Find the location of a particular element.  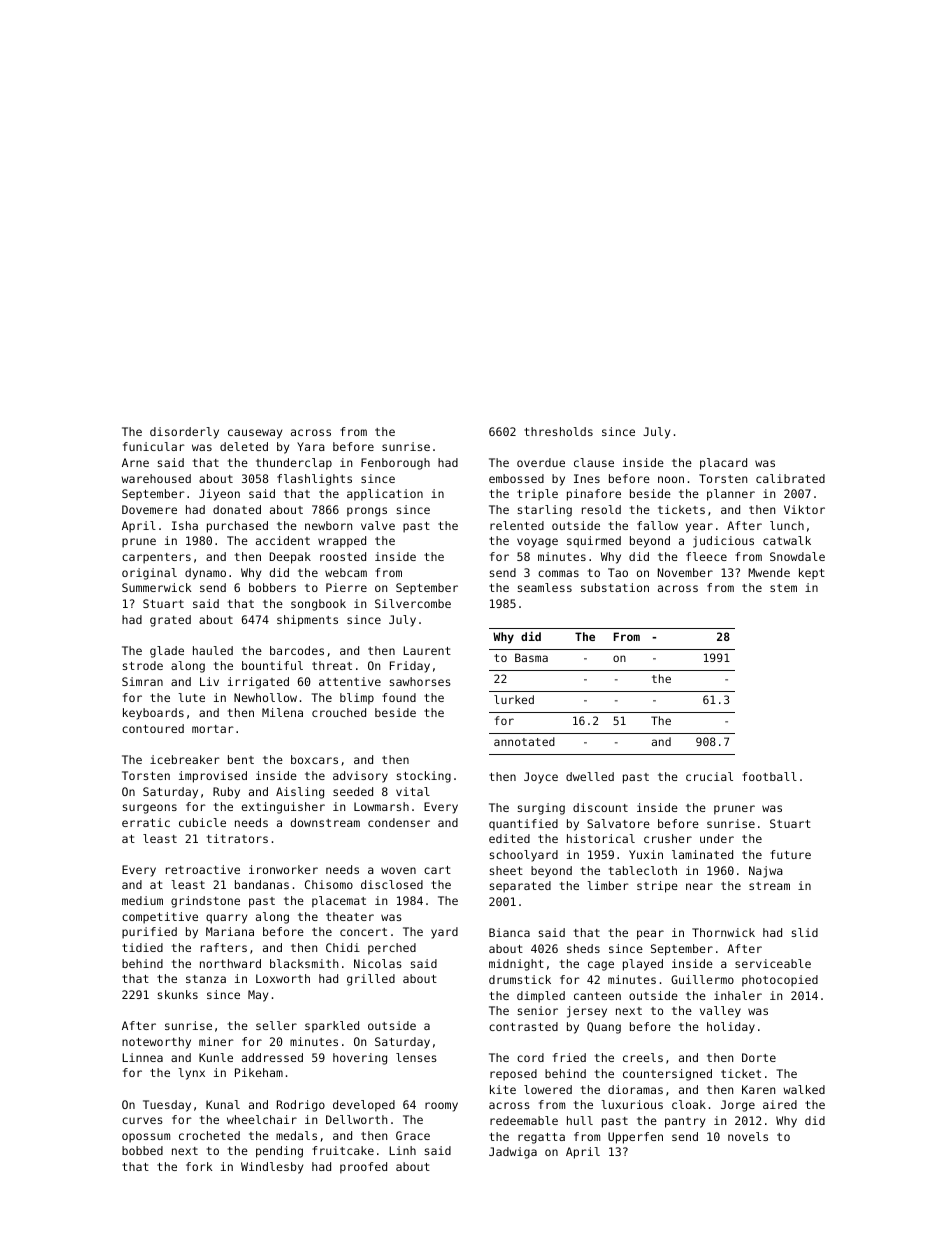

Jadwiga is located at coordinates (513, 1153).
